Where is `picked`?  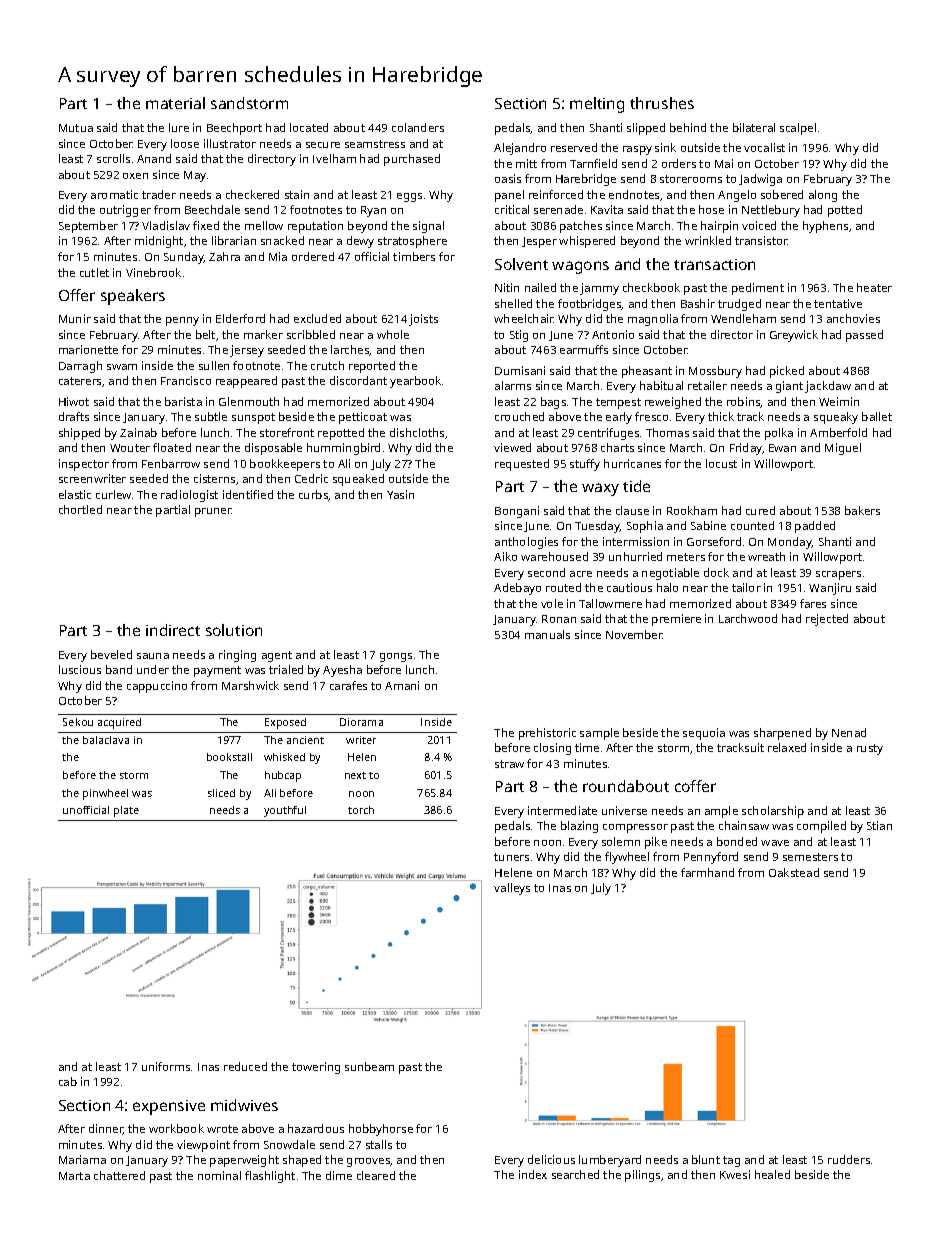
picked is located at coordinates (787, 372).
